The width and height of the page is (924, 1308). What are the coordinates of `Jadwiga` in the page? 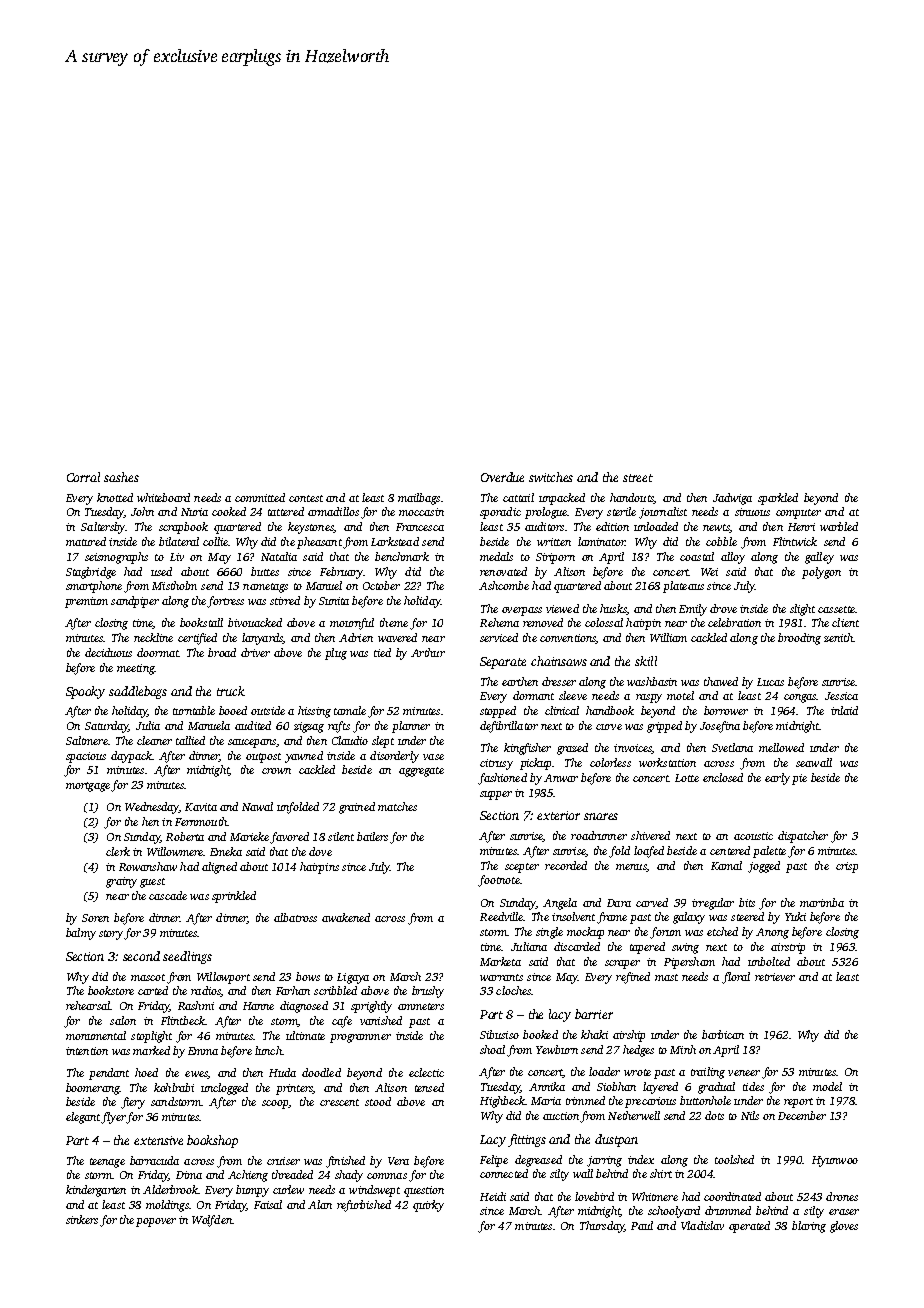 It's located at (732, 499).
